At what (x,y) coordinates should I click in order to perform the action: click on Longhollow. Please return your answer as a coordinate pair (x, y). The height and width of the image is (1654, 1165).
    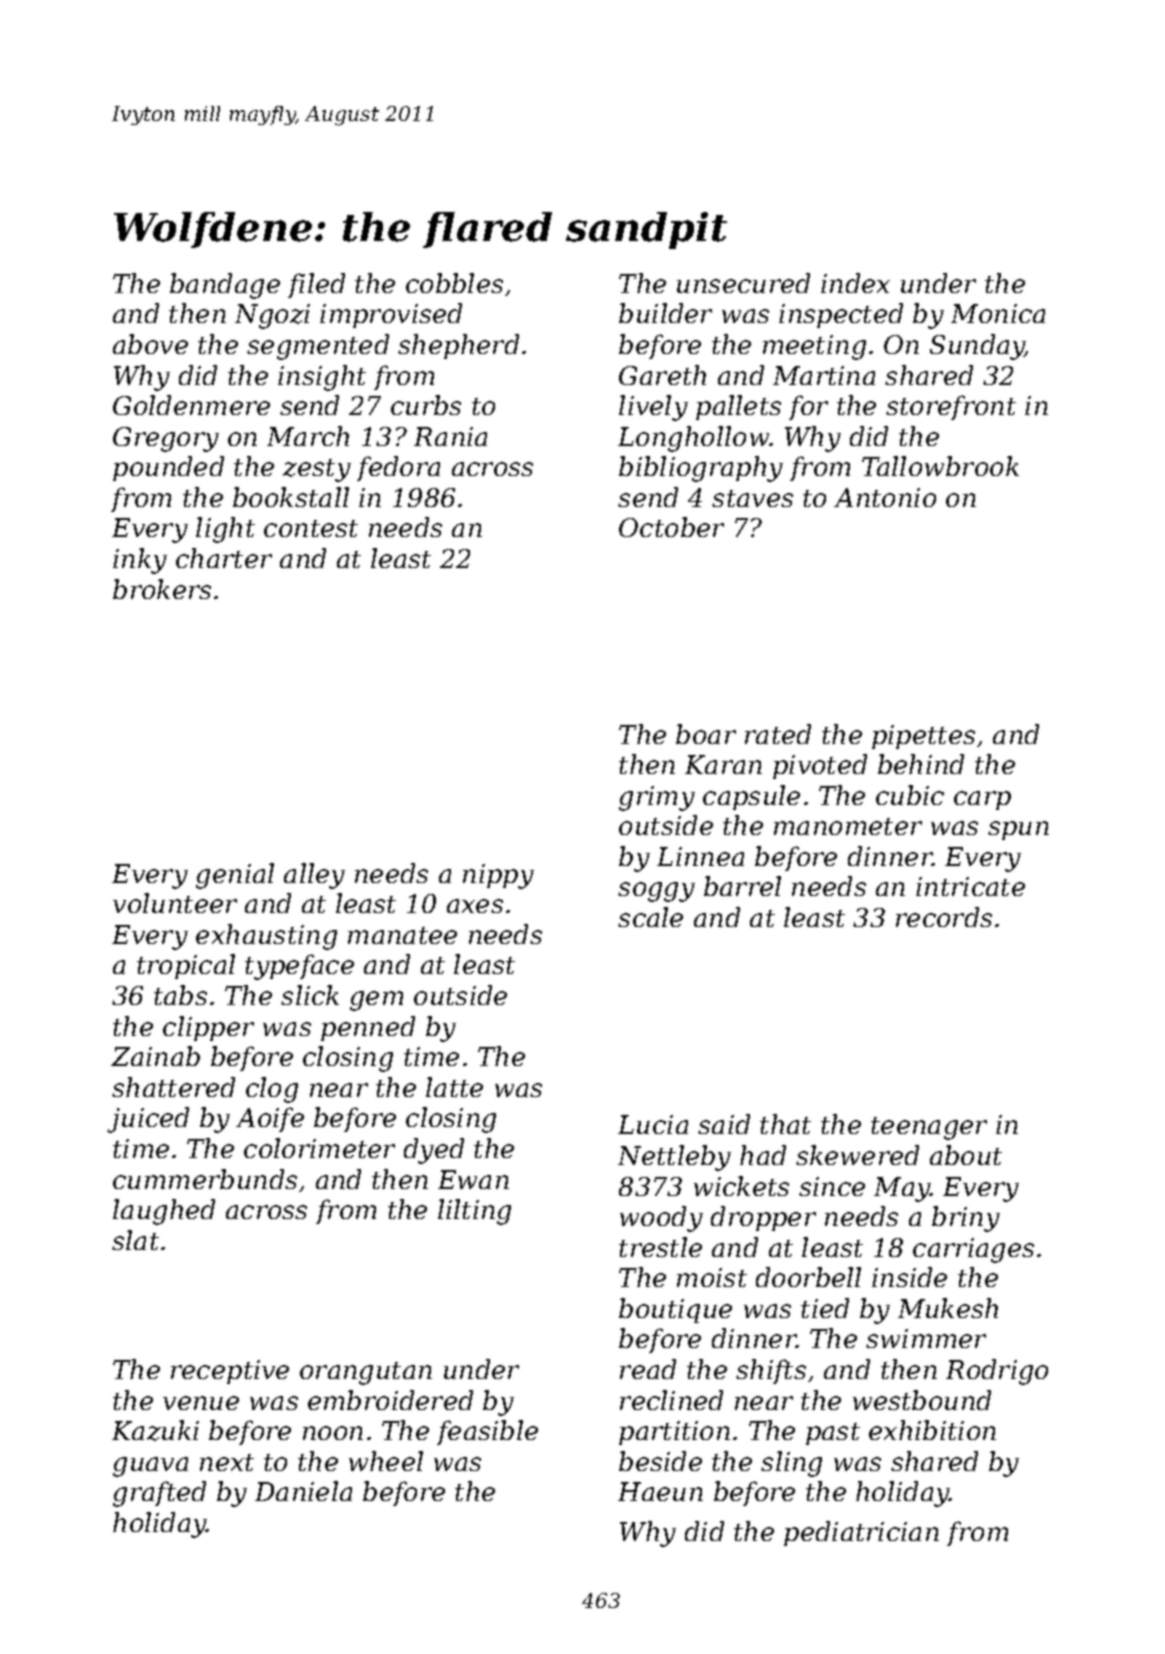
    Looking at the image, I should click on (694, 439).
